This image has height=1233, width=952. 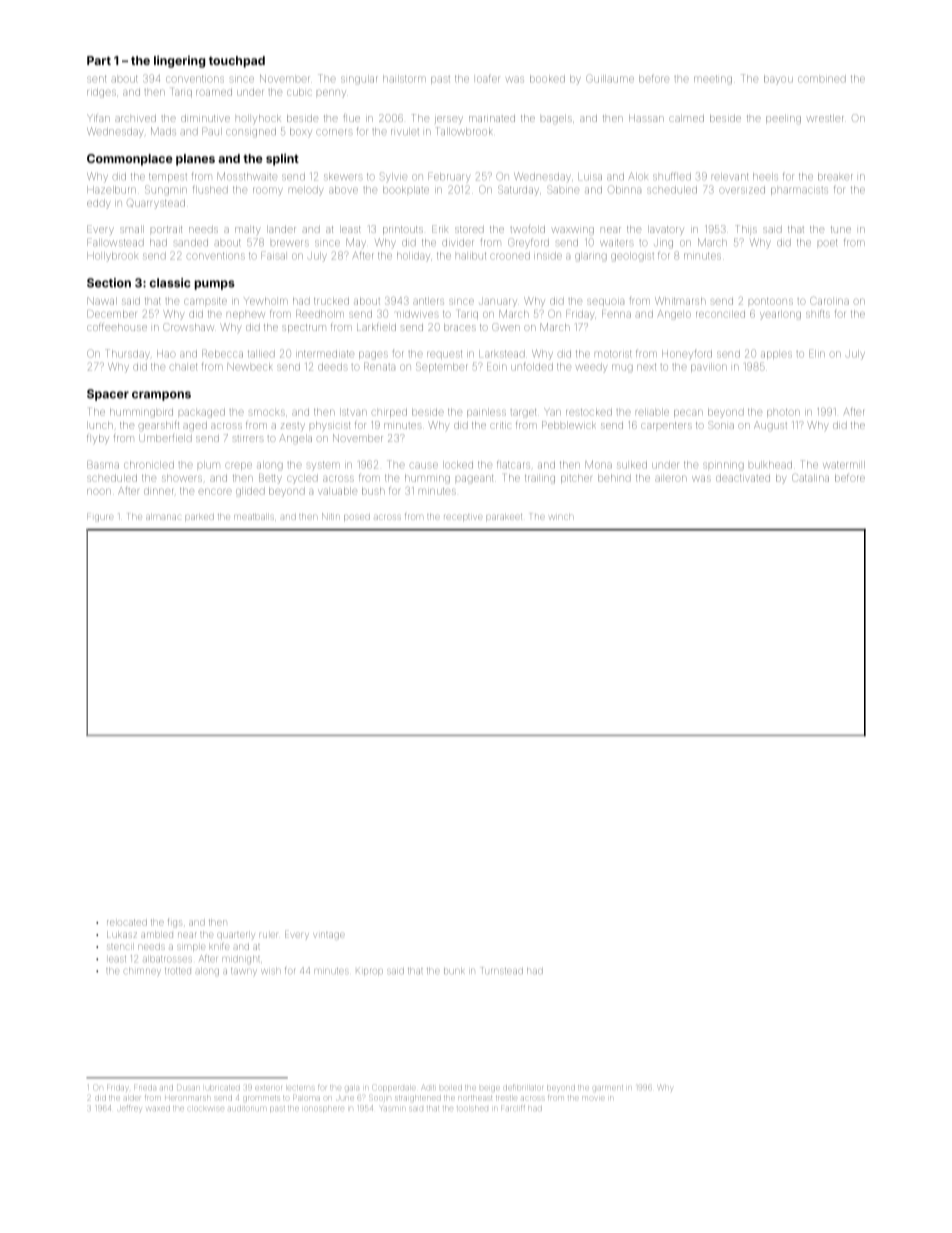 I want to click on glided, so click(x=250, y=492).
